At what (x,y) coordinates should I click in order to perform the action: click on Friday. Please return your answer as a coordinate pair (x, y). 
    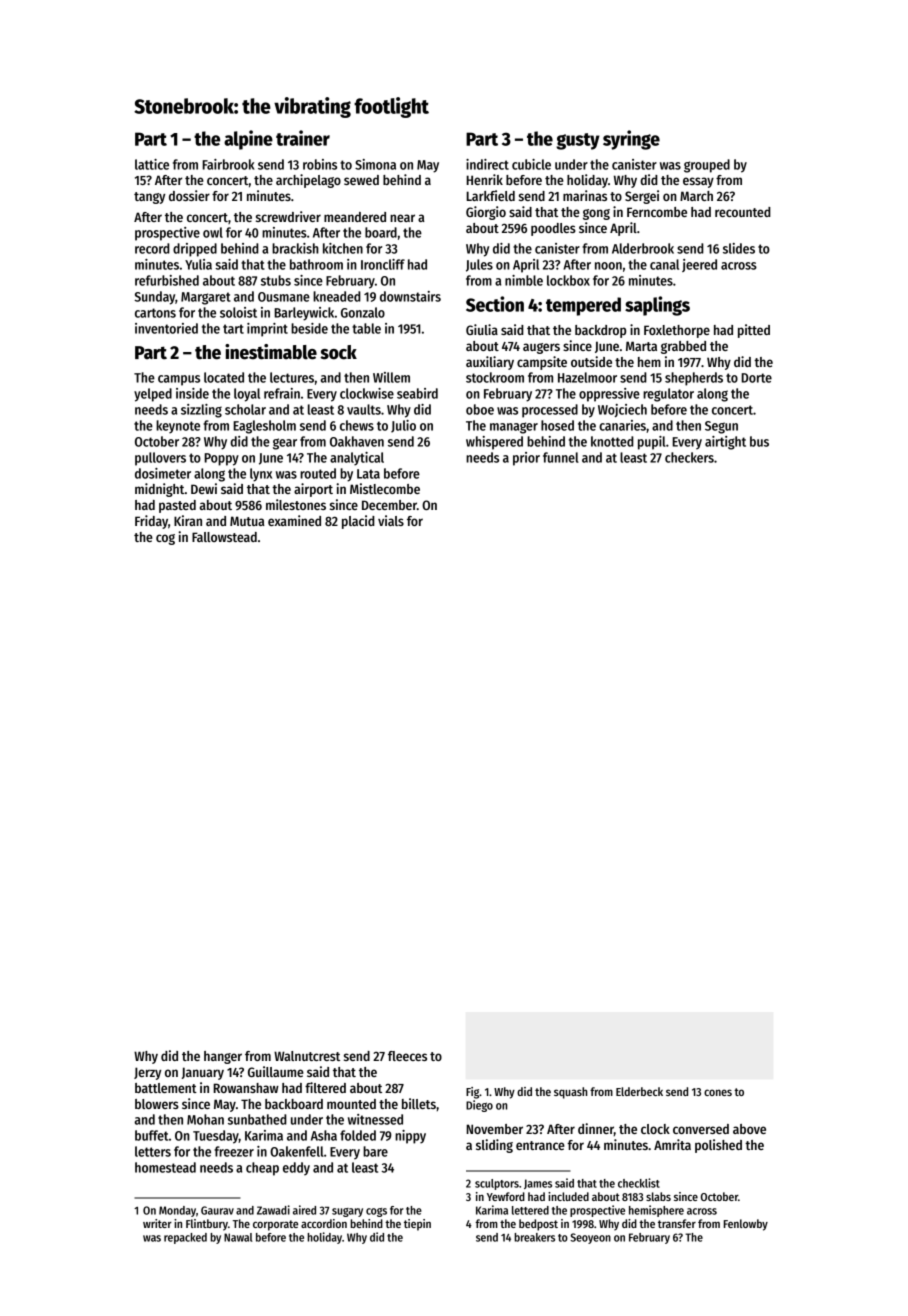
    Looking at the image, I should click on (151, 522).
